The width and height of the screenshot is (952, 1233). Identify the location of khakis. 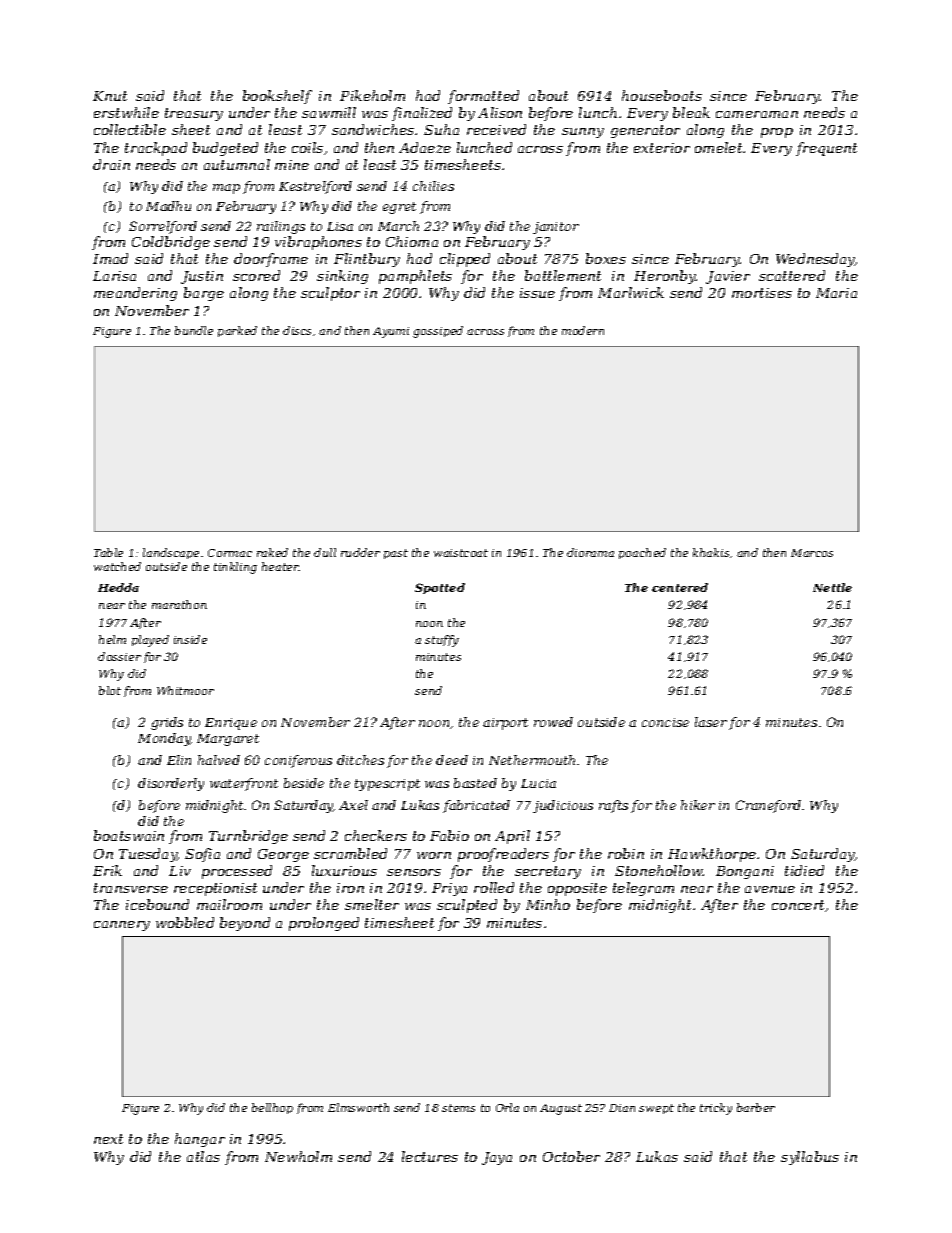
(711, 552).
